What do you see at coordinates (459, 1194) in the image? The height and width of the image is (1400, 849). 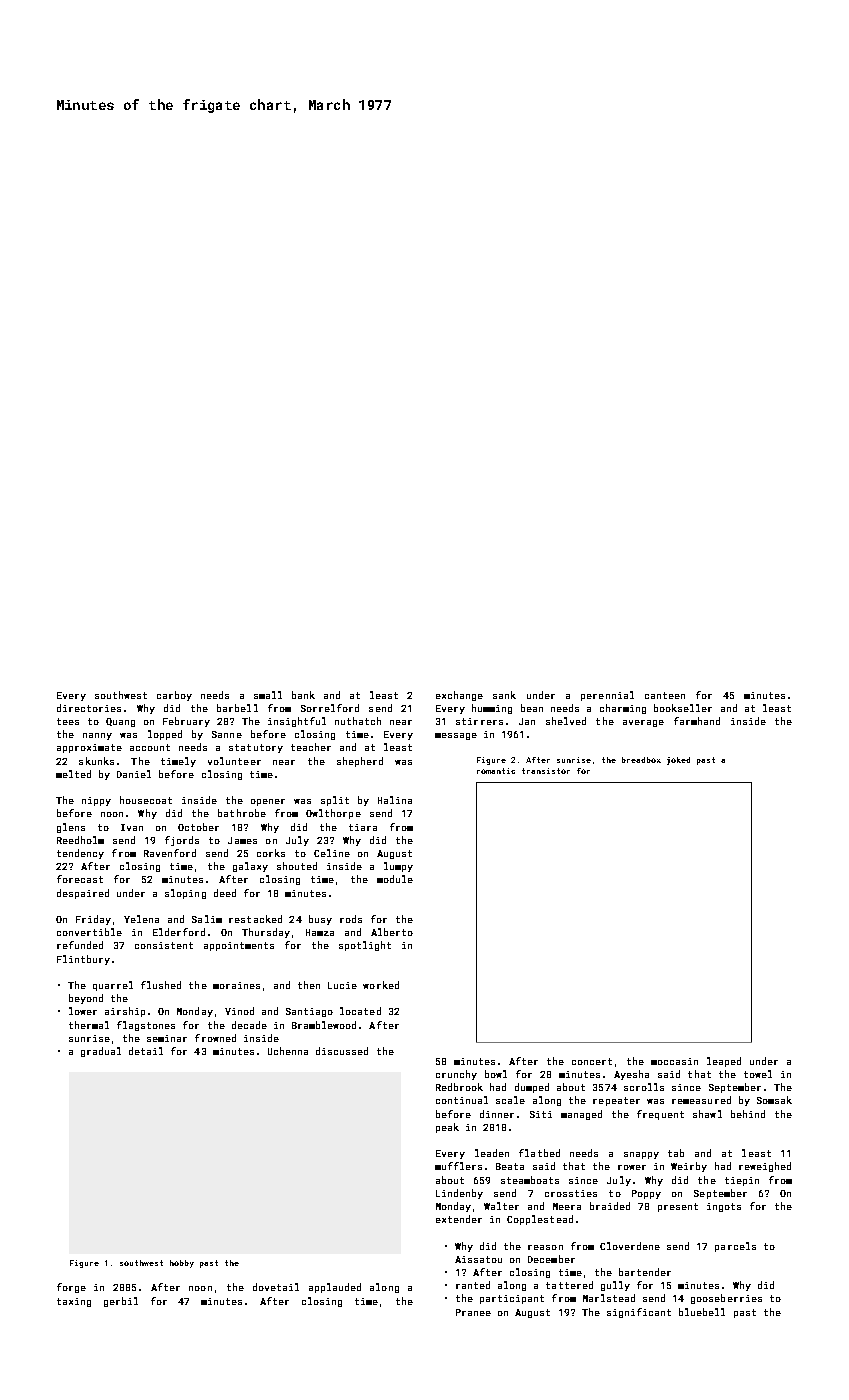 I see `Lindenby` at bounding box center [459, 1194].
